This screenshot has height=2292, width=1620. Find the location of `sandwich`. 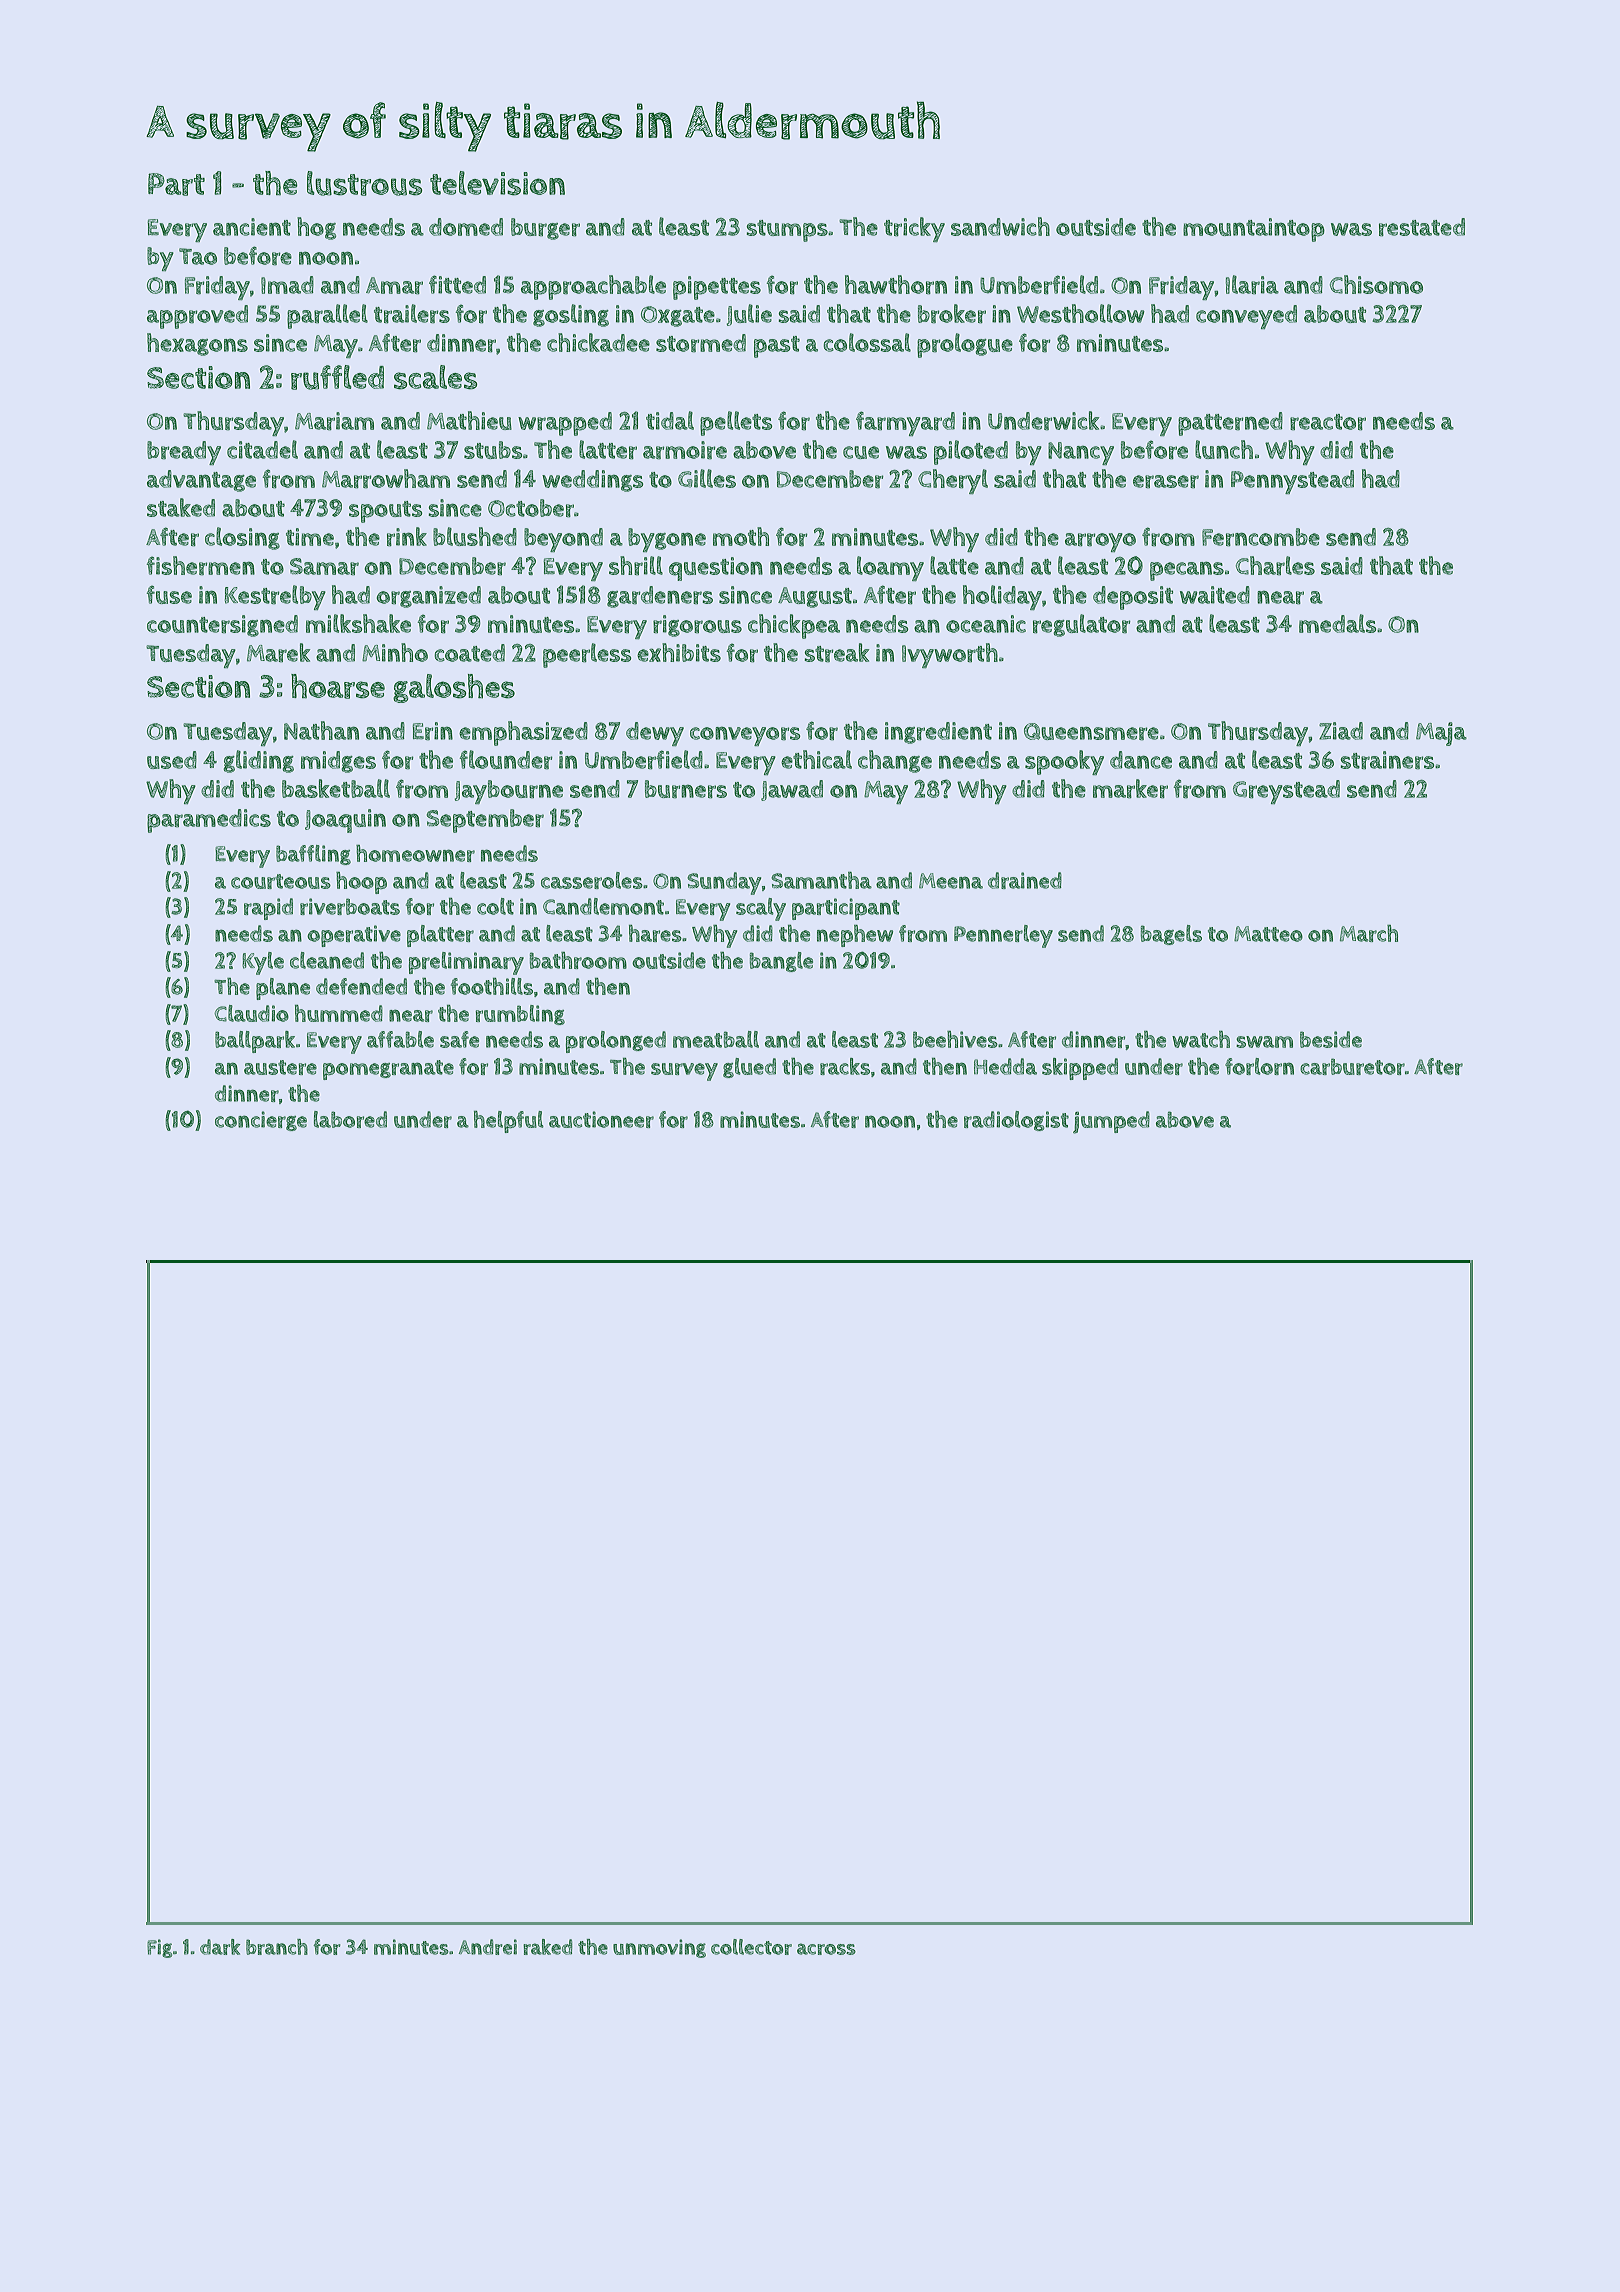

sandwich is located at coordinates (1000, 226).
